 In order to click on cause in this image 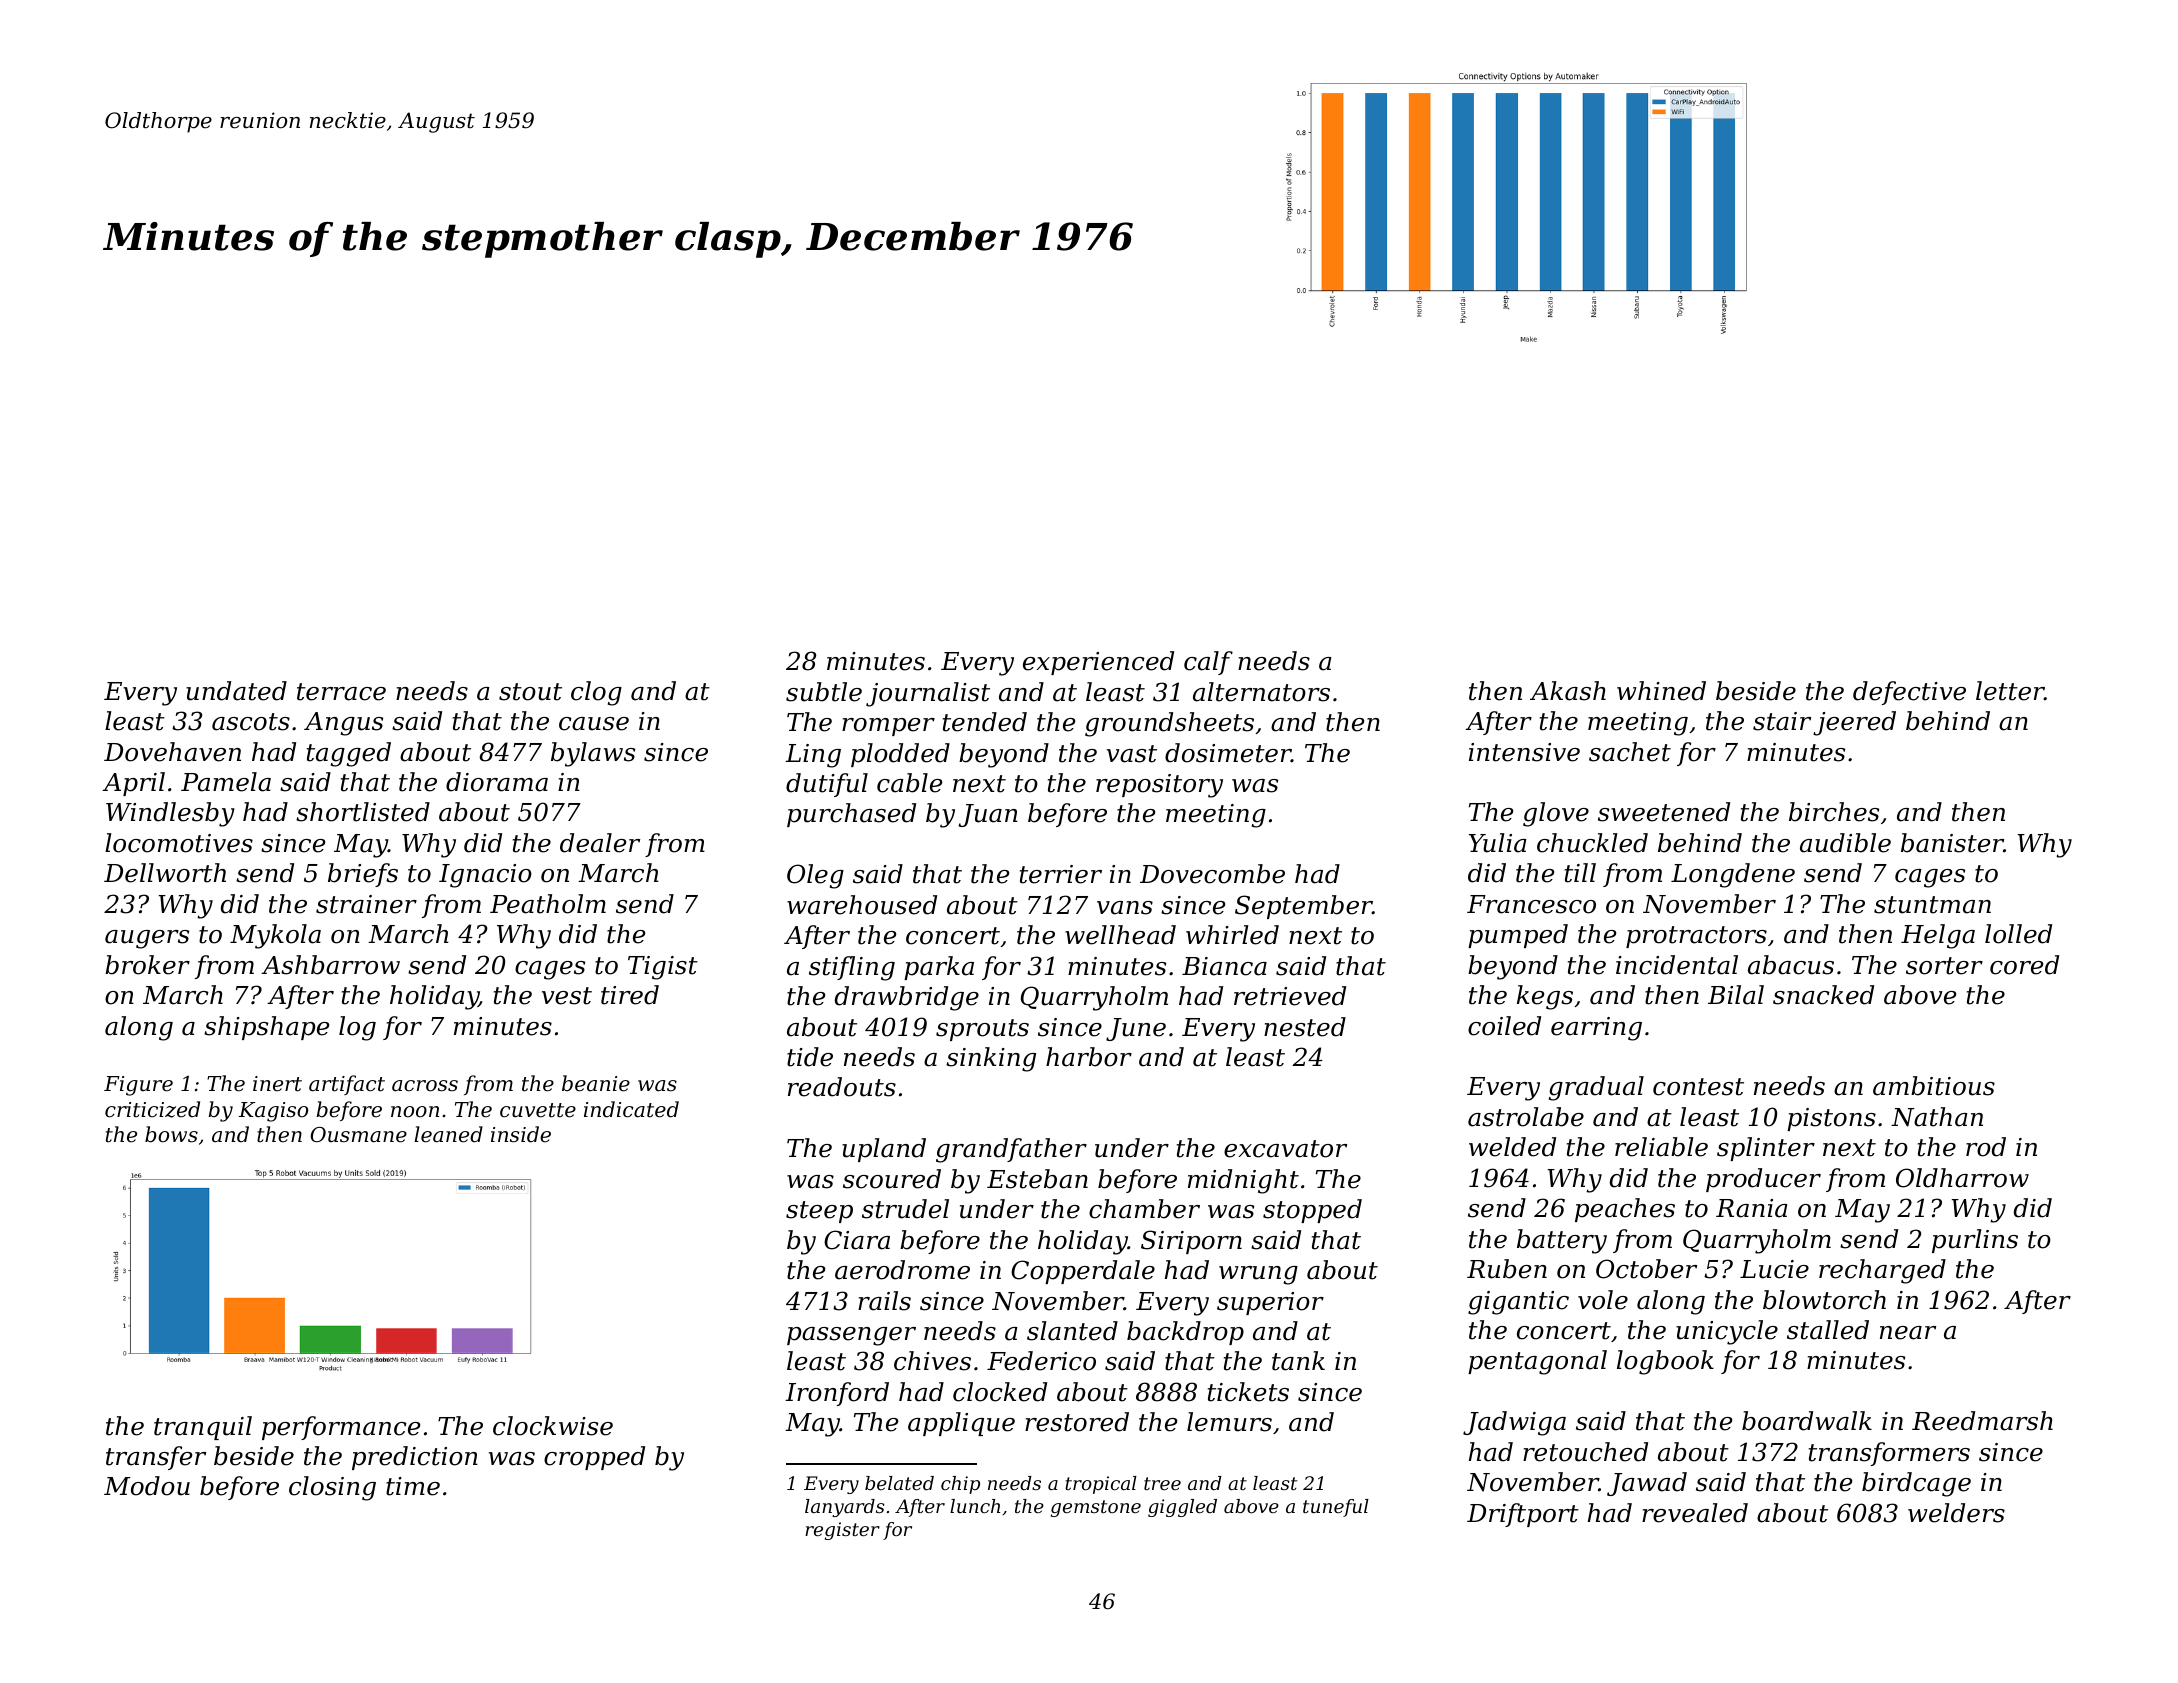, I will do `click(594, 724)`.
